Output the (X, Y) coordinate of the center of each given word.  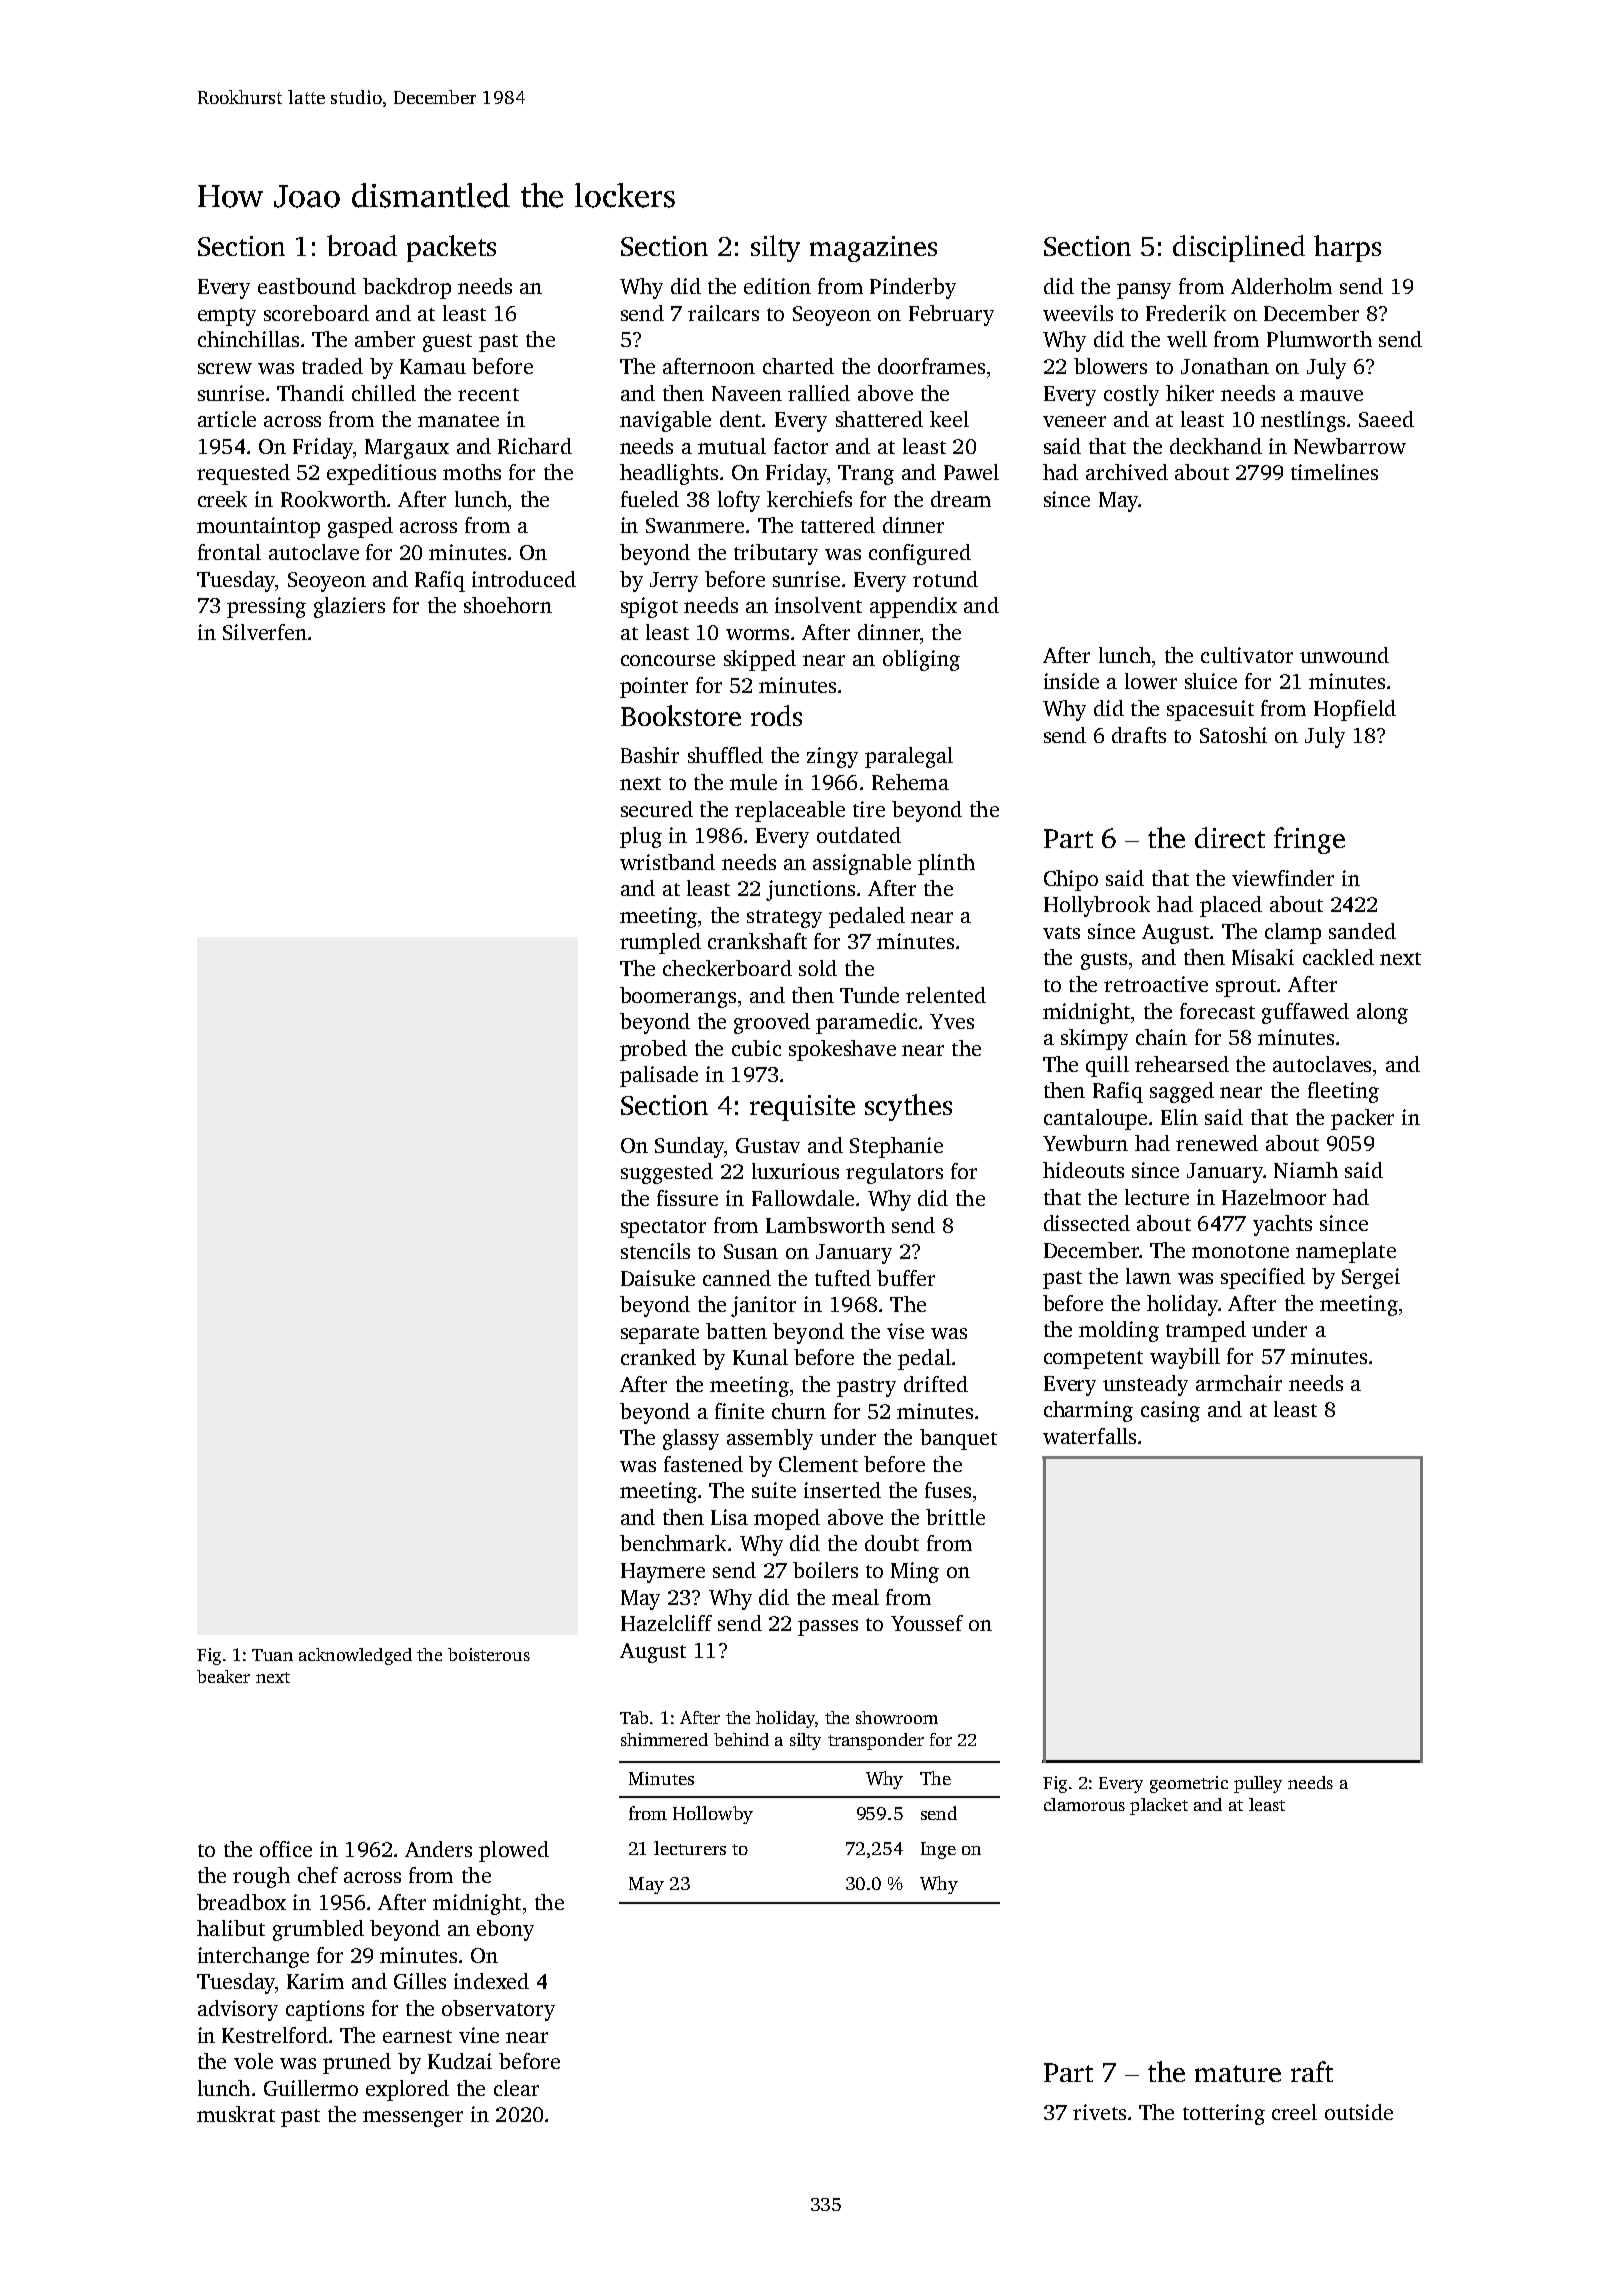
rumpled (660, 943)
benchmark (673, 1543)
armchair (1239, 1383)
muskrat (236, 2114)
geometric (1189, 1784)
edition (777, 286)
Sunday (689, 1147)
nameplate (1346, 1252)
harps (1347, 248)
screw (225, 368)
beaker (223, 1676)
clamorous (1084, 1804)
